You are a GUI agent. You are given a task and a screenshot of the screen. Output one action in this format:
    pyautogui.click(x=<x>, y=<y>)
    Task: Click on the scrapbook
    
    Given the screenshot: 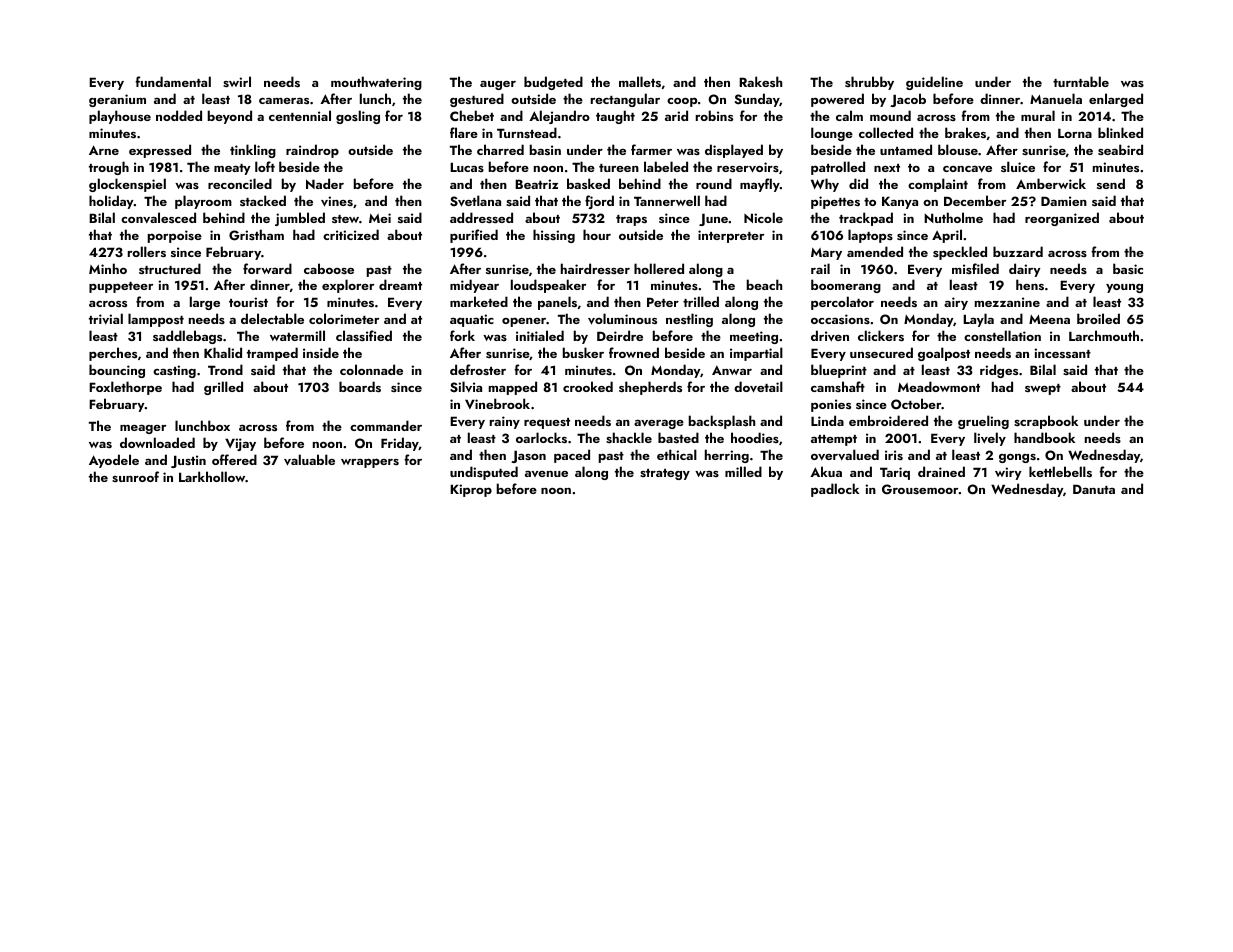 What is the action you would take?
    pyautogui.click(x=1046, y=422)
